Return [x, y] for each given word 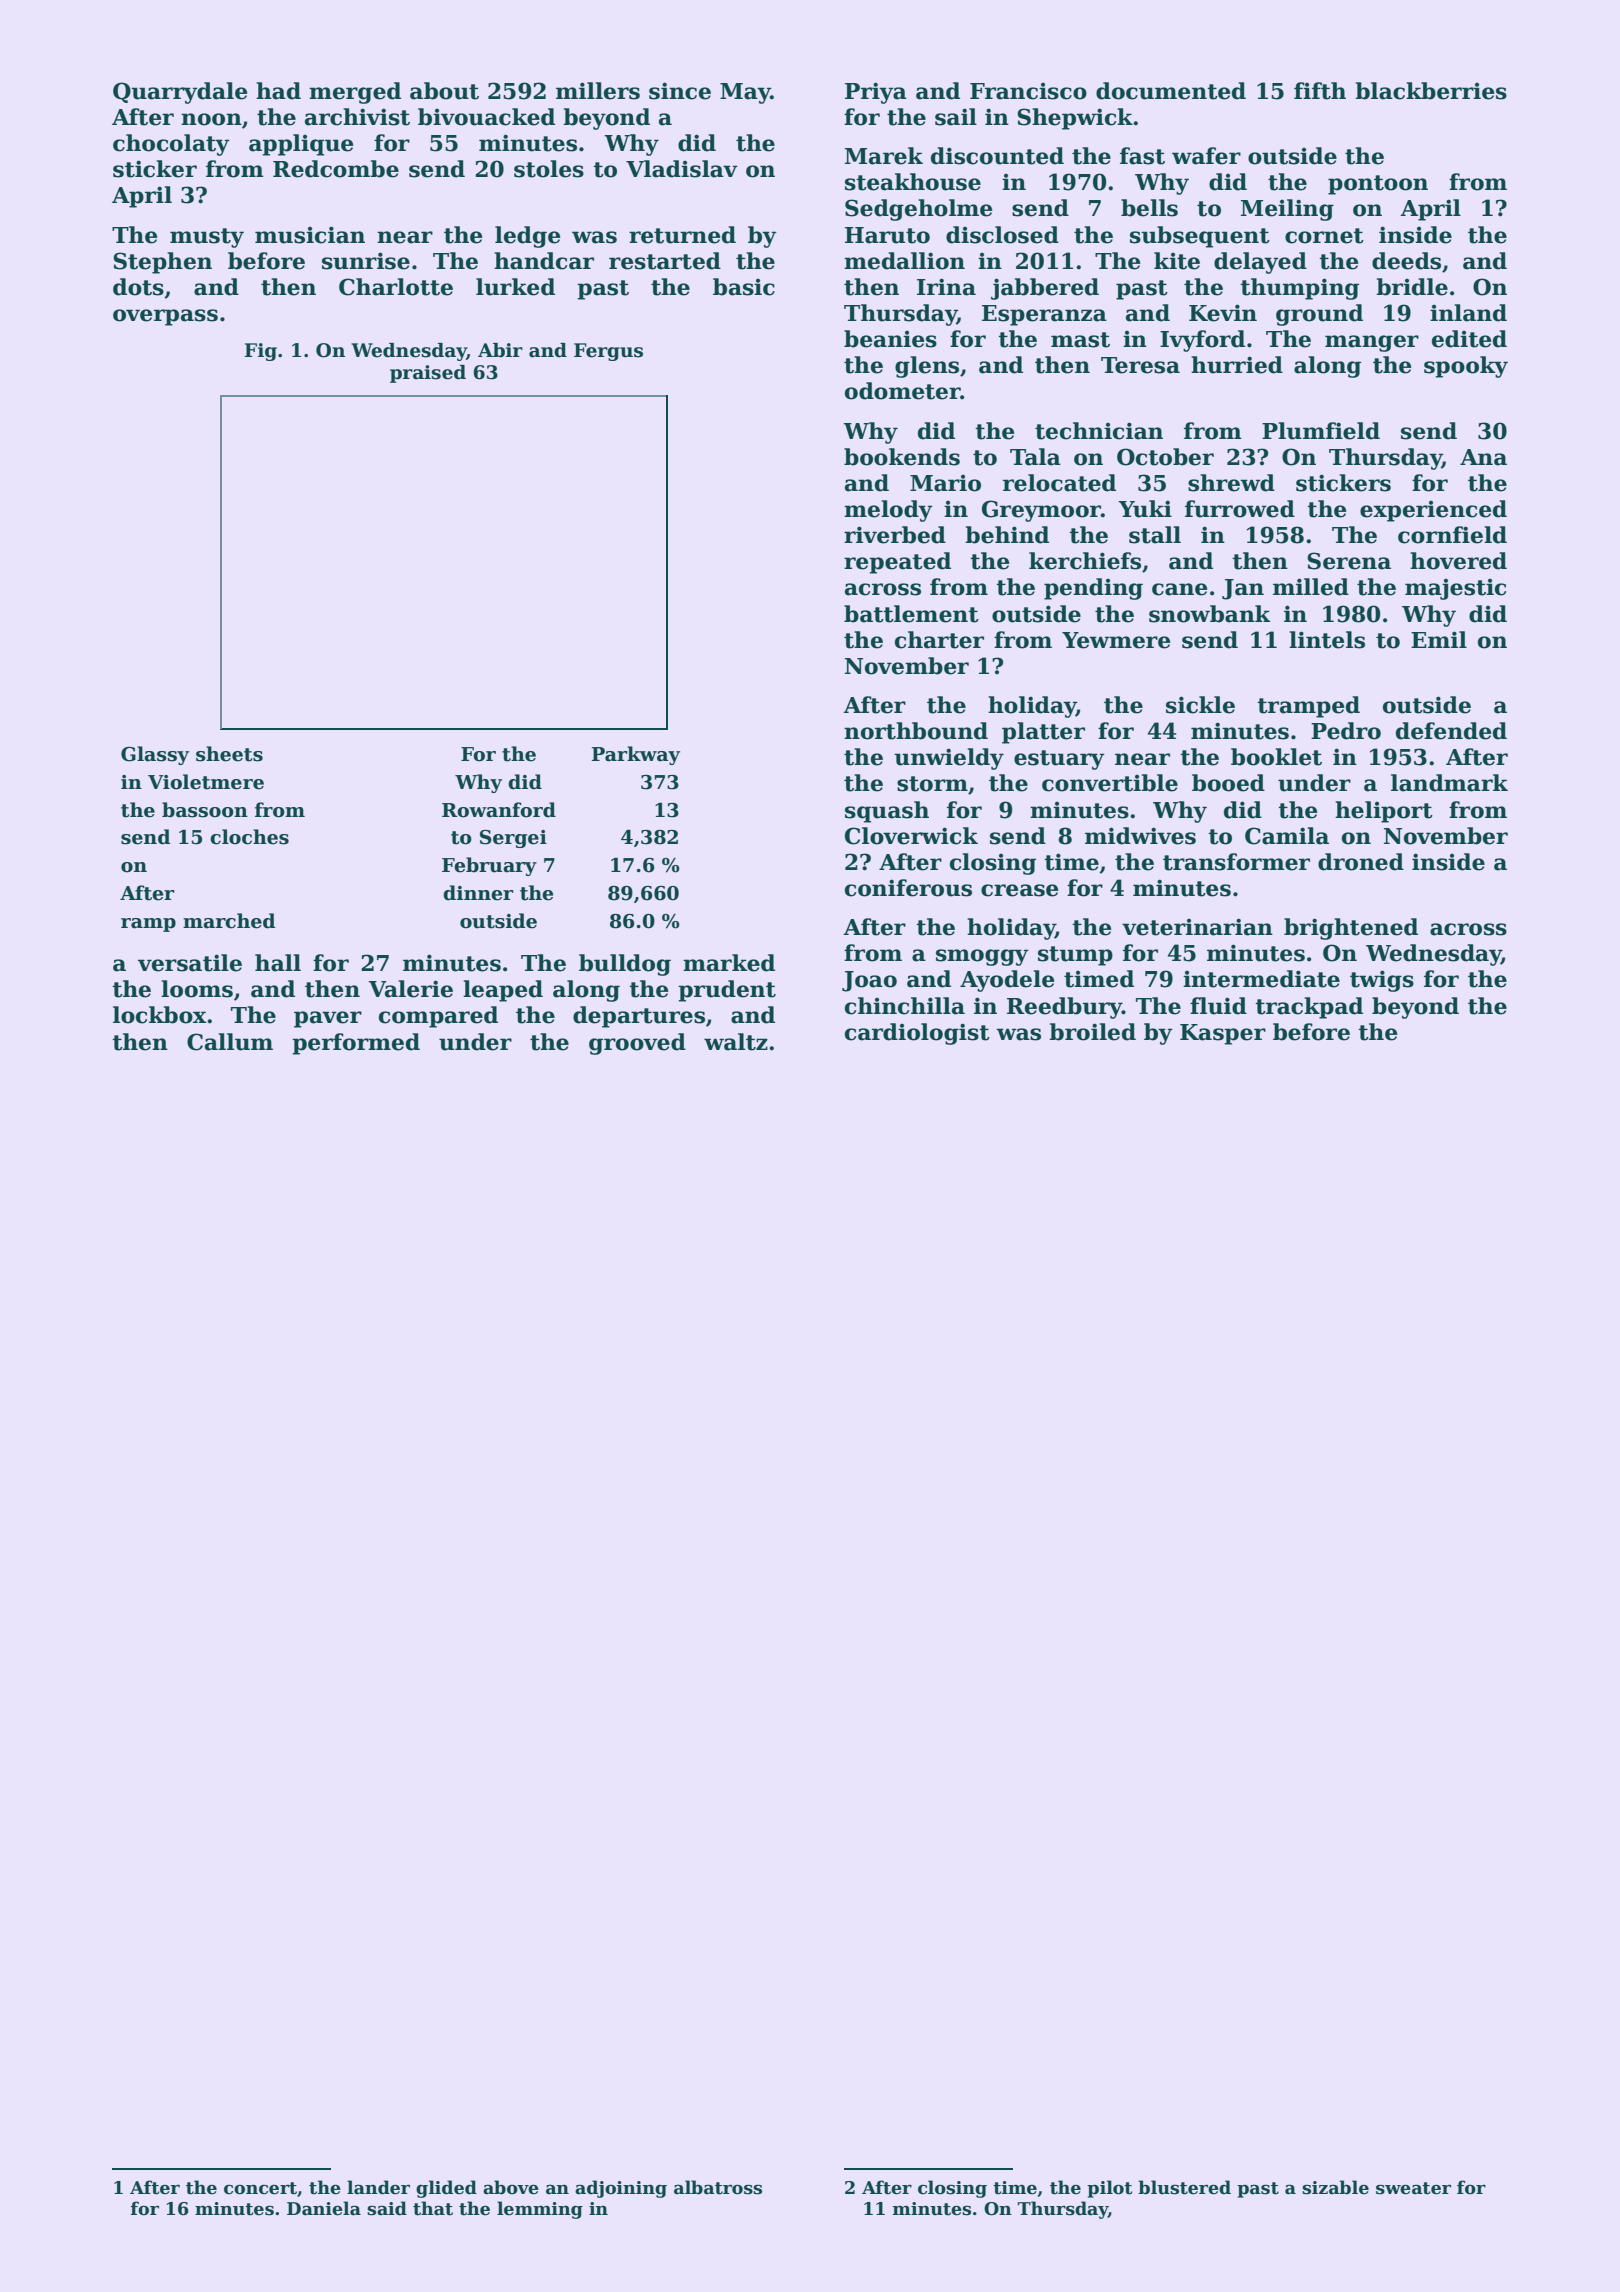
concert [260, 2188]
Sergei [513, 839]
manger [1372, 343]
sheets [229, 754]
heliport [1384, 812]
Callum [230, 1042]
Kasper [1223, 1034]
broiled [1092, 1032]
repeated [897, 563]
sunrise [366, 261]
